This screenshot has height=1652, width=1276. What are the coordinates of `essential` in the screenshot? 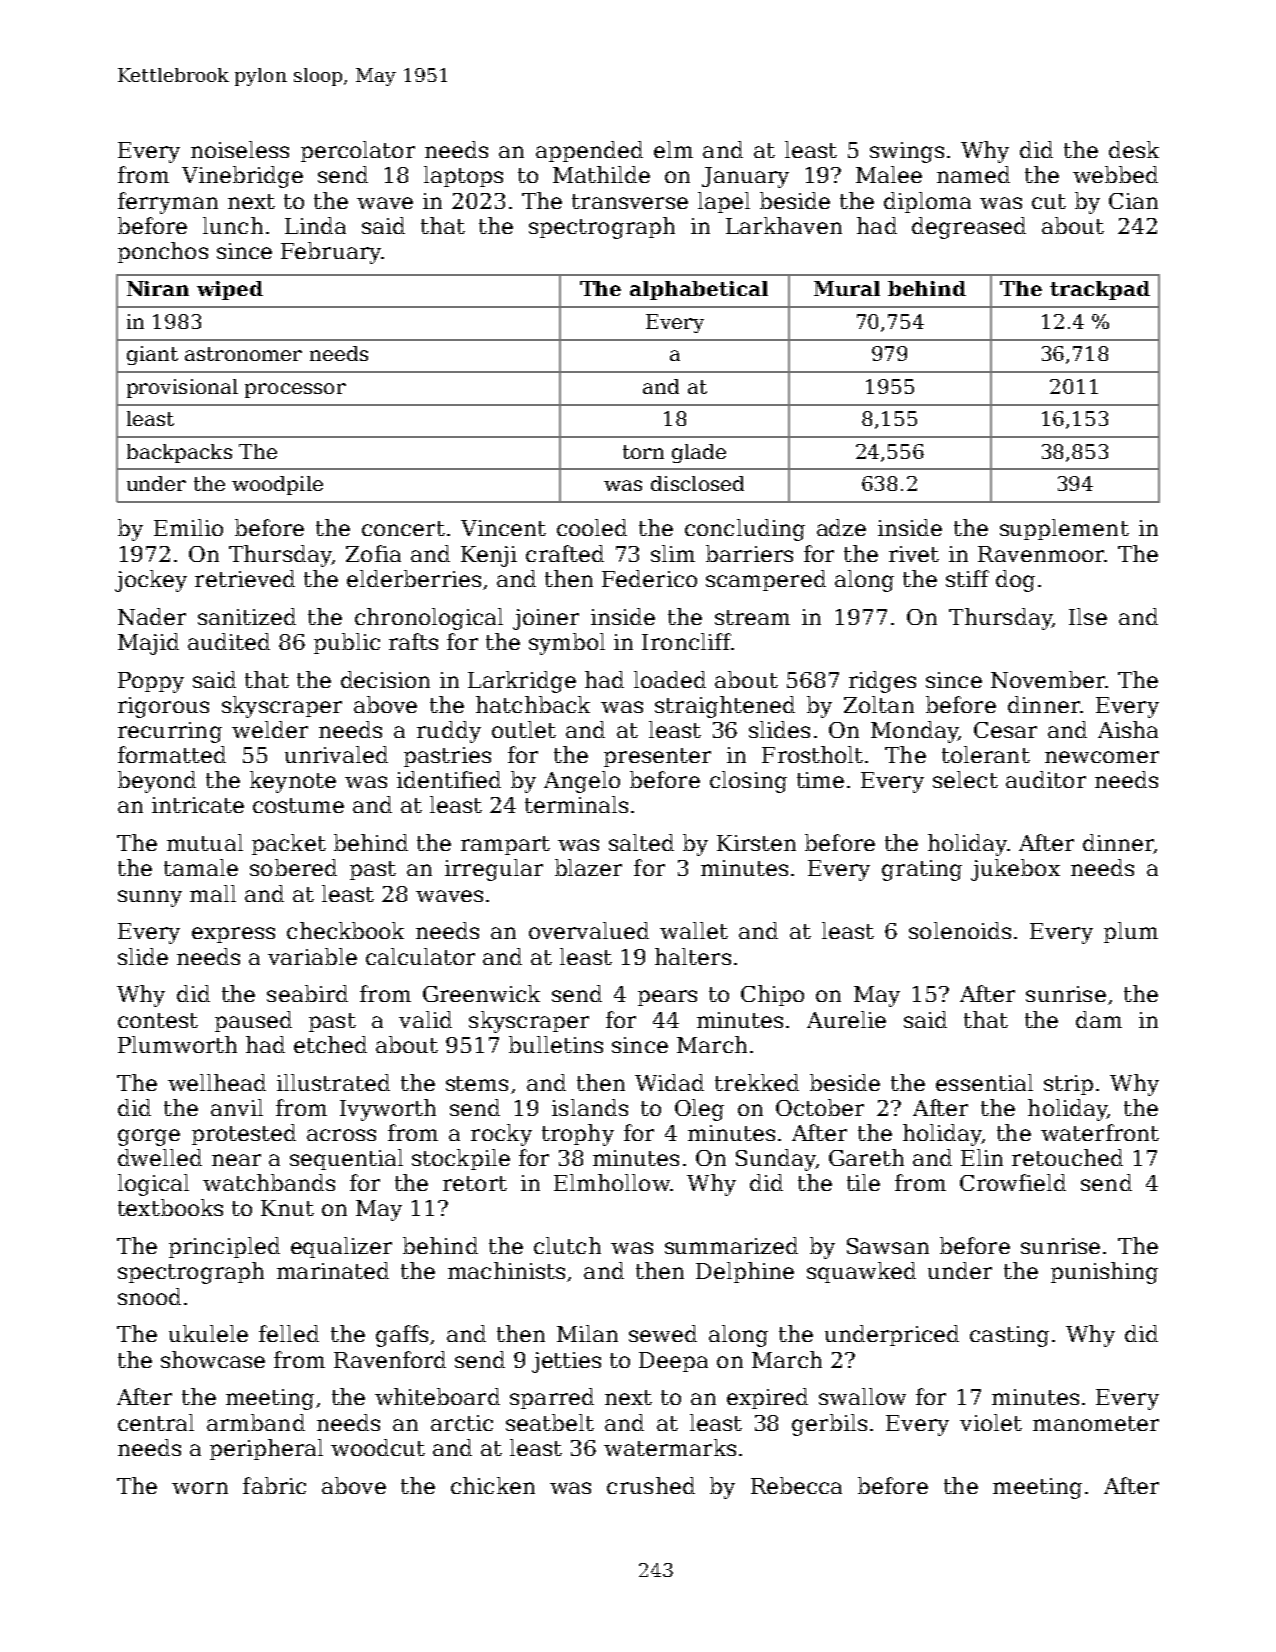 It's located at (984, 1082).
